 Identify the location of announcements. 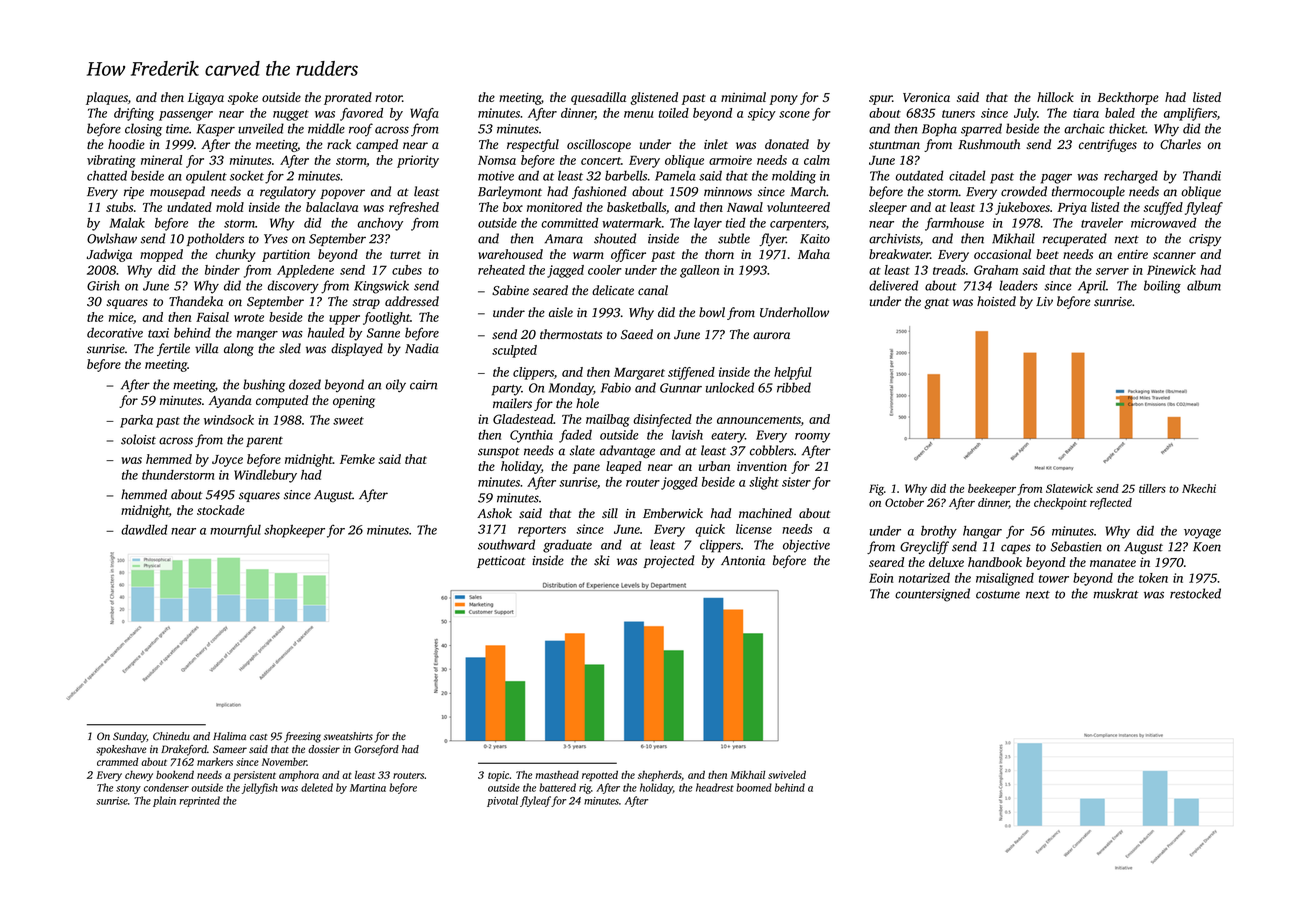
(759, 420).
